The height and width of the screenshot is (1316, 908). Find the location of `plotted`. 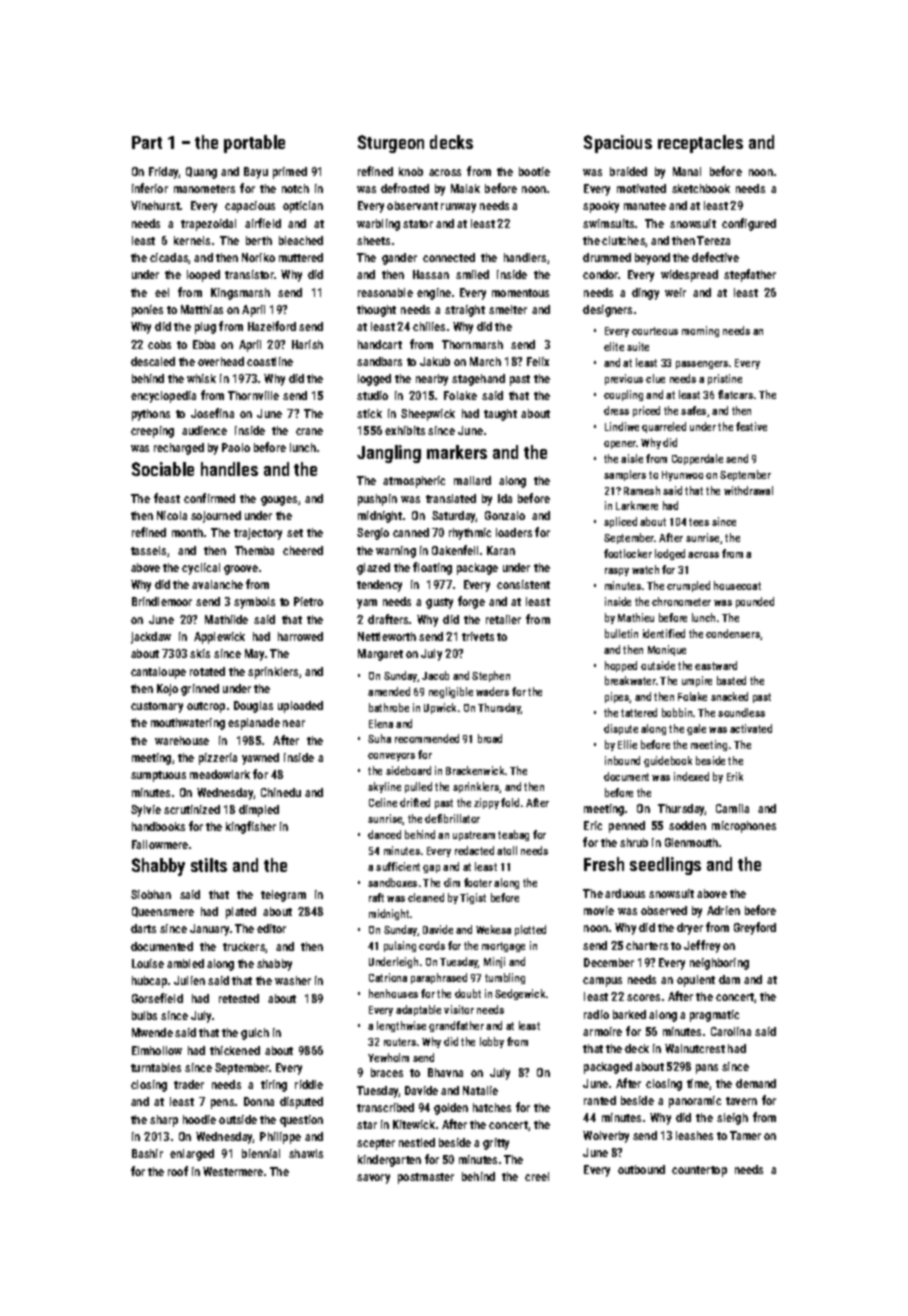

plotted is located at coordinates (530, 930).
